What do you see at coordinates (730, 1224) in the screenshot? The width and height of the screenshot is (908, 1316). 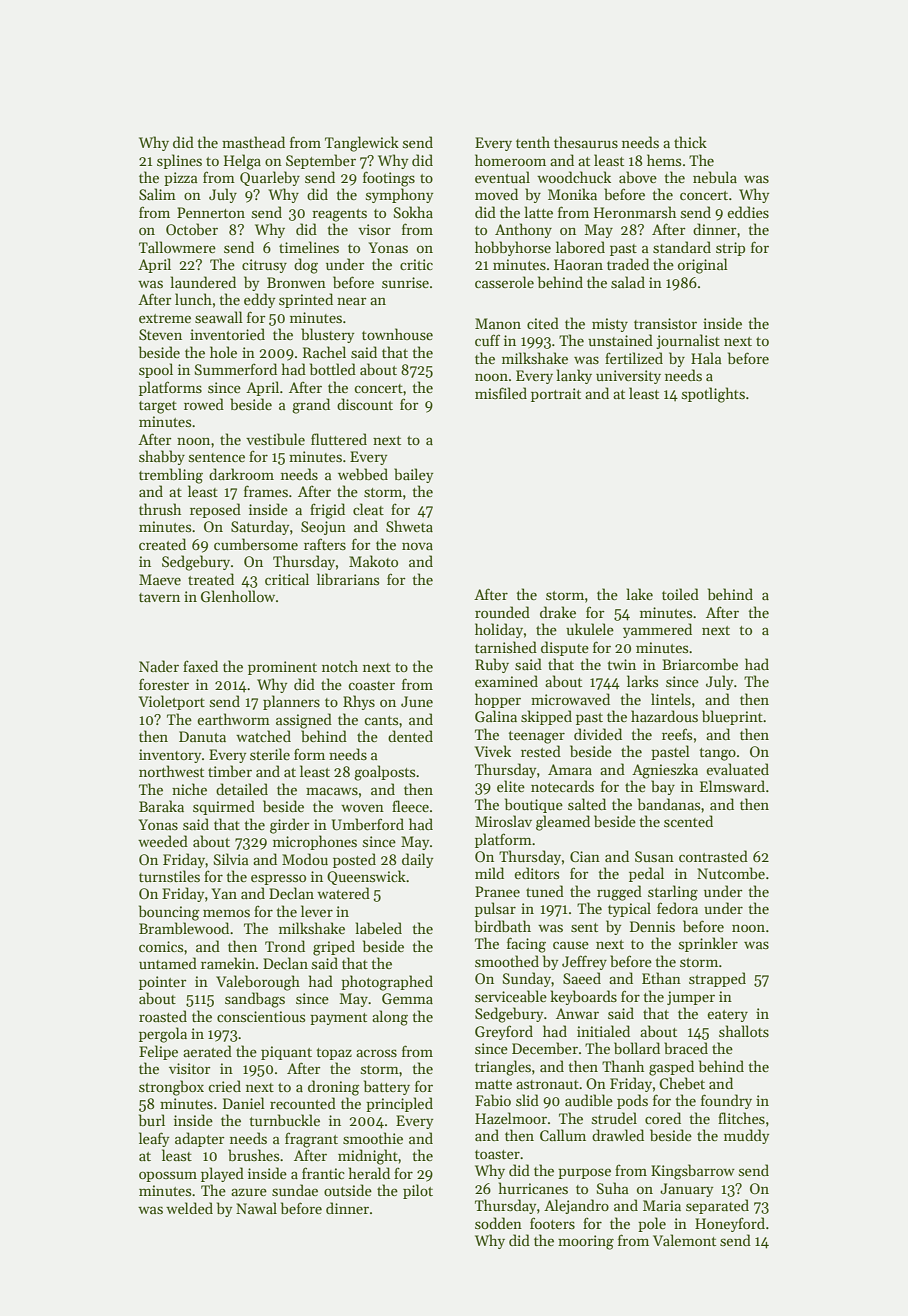 I see `Honeyford` at bounding box center [730, 1224].
